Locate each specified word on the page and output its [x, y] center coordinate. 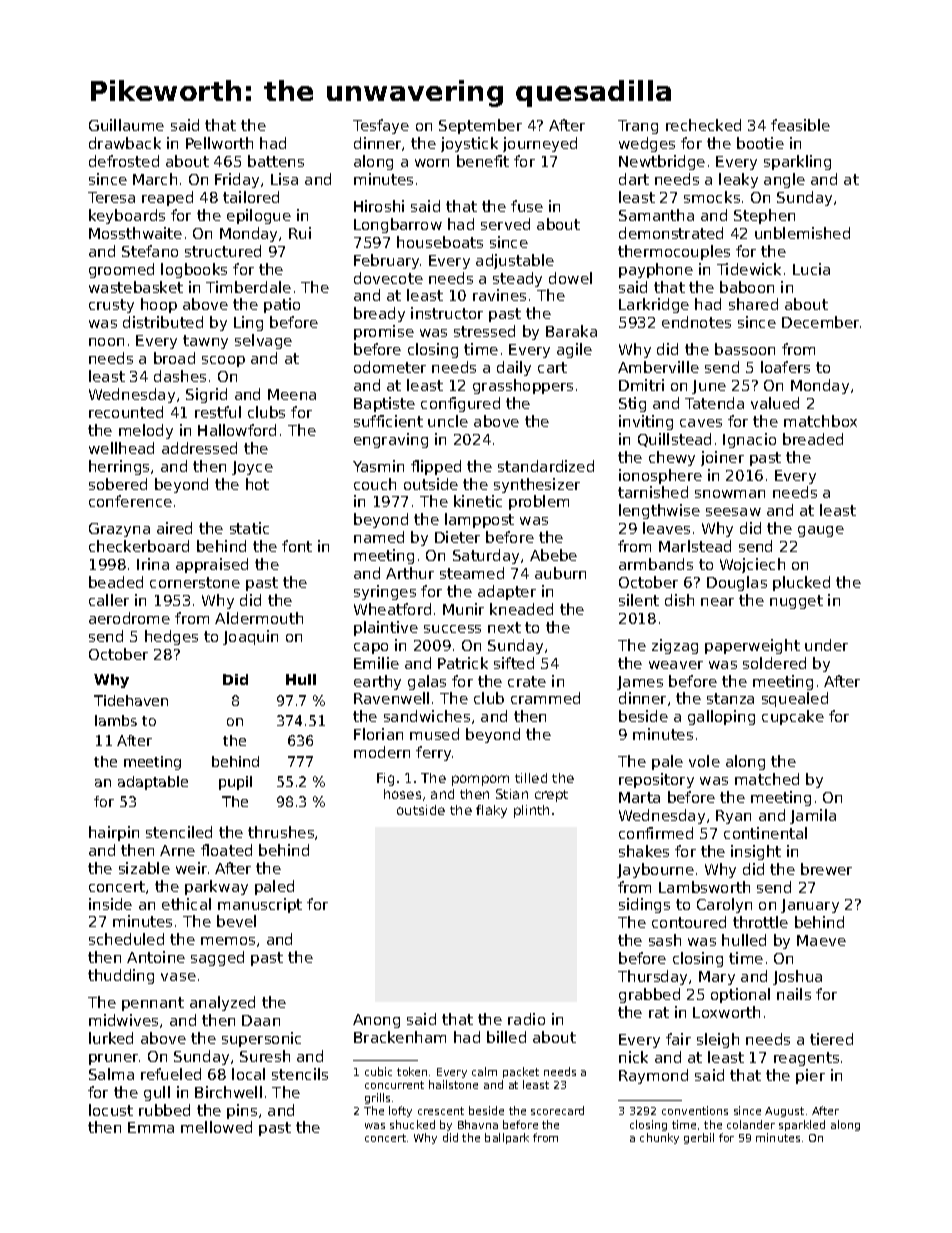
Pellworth [219, 143]
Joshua [797, 977]
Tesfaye [381, 126]
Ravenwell [391, 698]
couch [375, 484]
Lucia [811, 269]
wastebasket [136, 287]
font [297, 546]
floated [226, 850]
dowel [570, 278]
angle [784, 180]
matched [767, 779]
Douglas [737, 583]
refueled [171, 1074]
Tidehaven [131, 700]
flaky [491, 811]
